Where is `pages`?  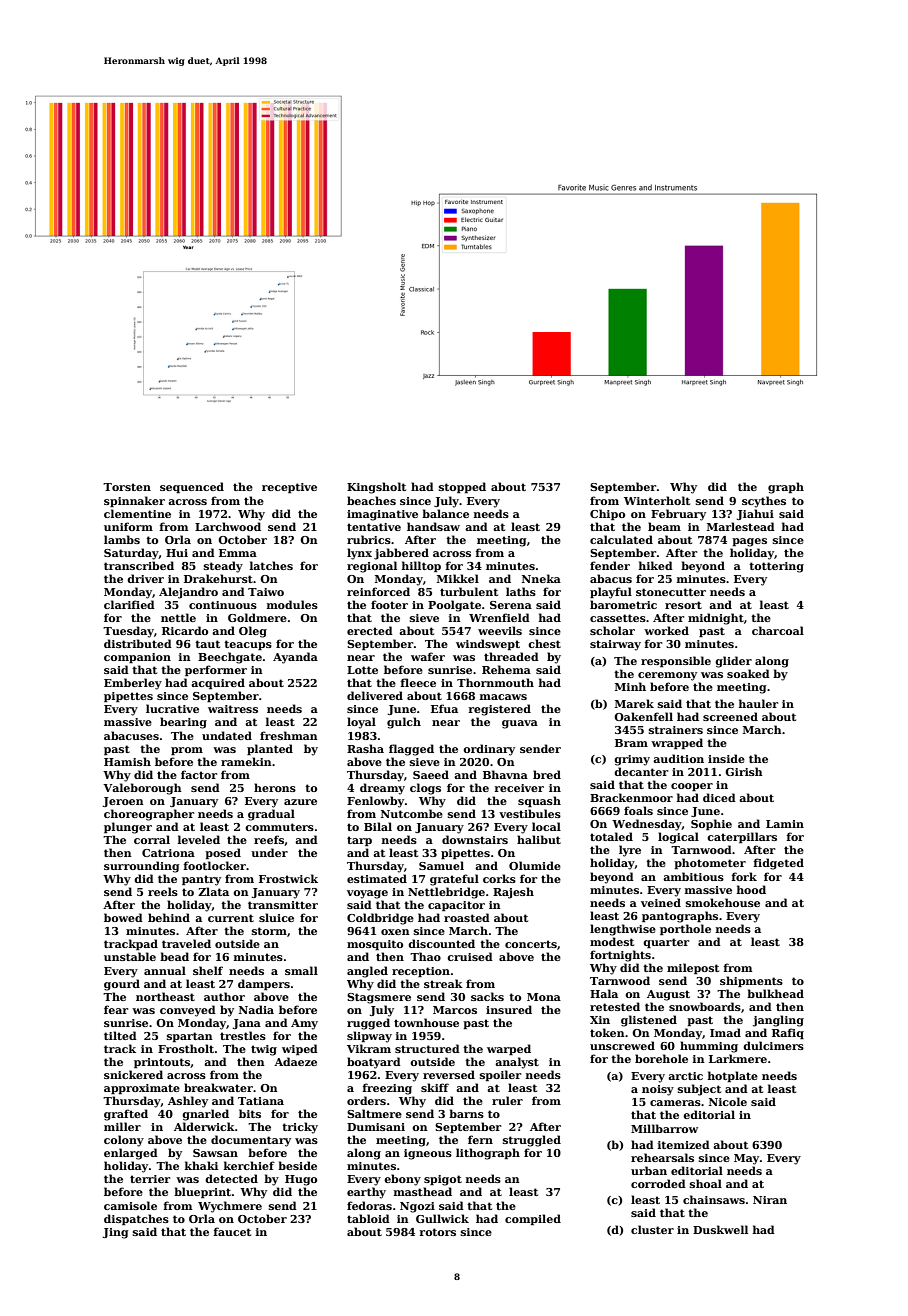 pages is located at coordinates (749, 542).
